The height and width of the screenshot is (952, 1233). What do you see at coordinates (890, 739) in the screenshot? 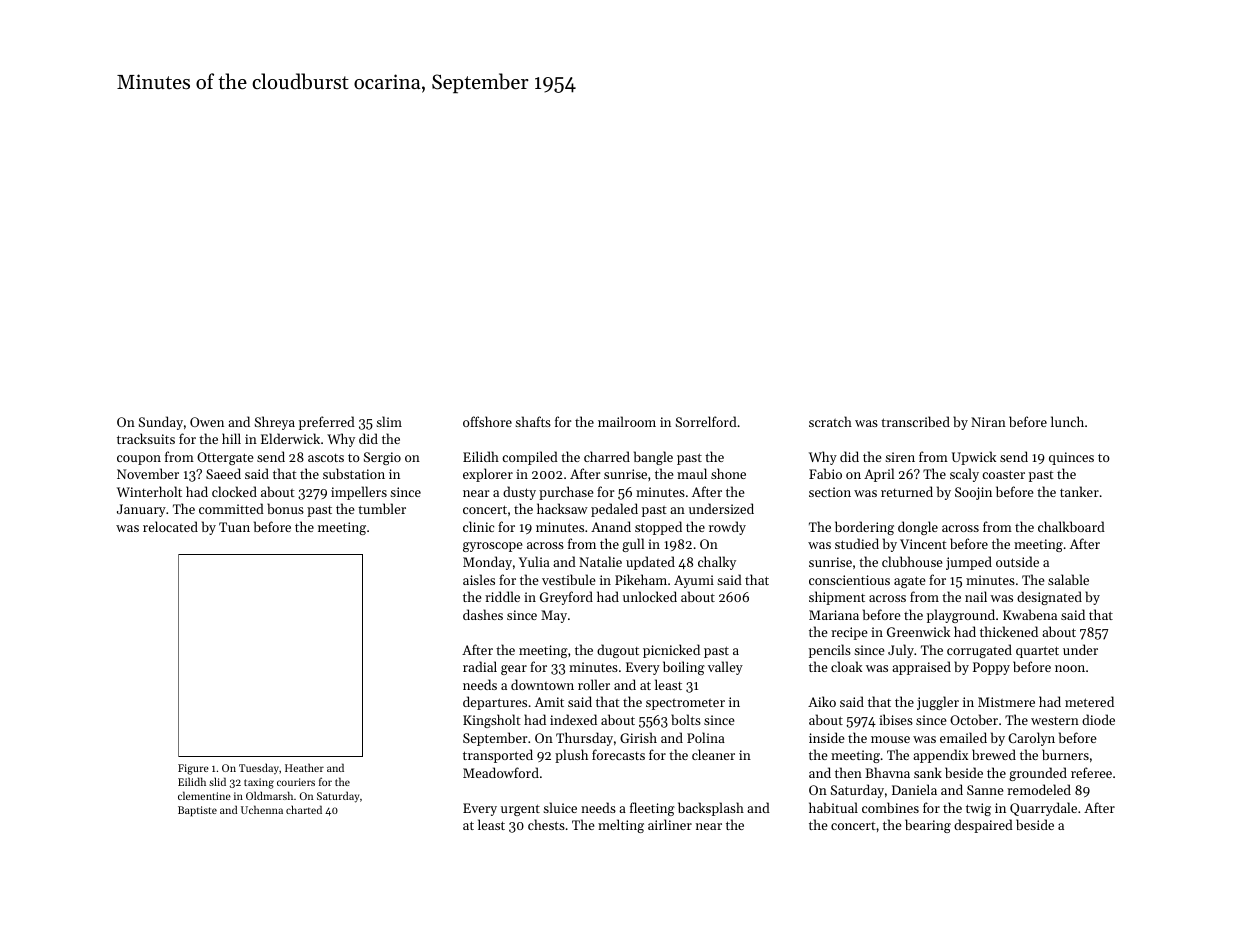
I see `mouse` at bounding box center [890, 739].
